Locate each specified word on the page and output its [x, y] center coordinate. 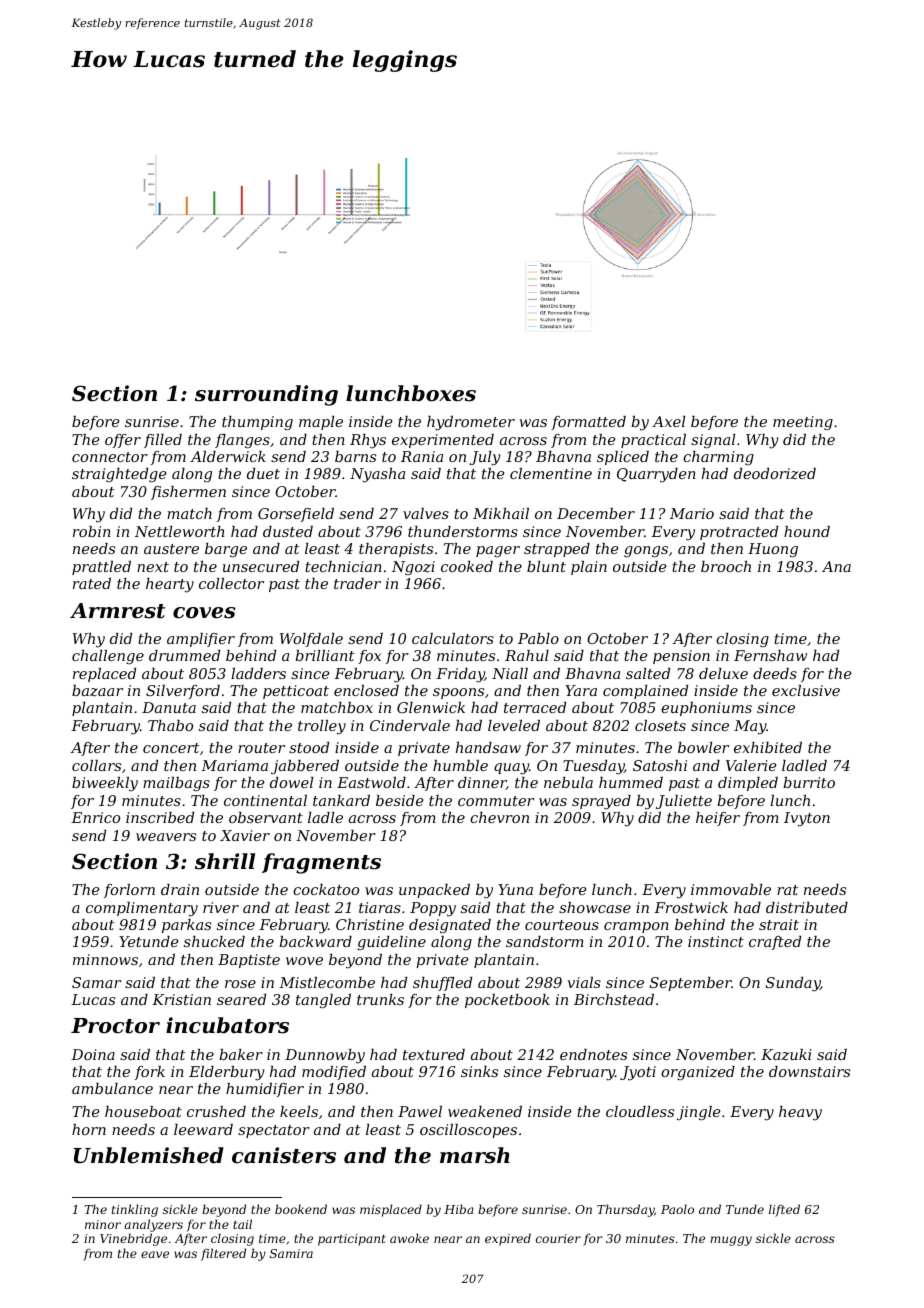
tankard [341, 800]
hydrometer [471, 423]
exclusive [806, 690]
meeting [803, 423]
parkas [186, 926]
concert [171, 748]
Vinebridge [133, 1239]
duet [263, 473]
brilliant [324, 655]
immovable [731, 889]
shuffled [442, 984]
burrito [809, 782]
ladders [258, 673]
